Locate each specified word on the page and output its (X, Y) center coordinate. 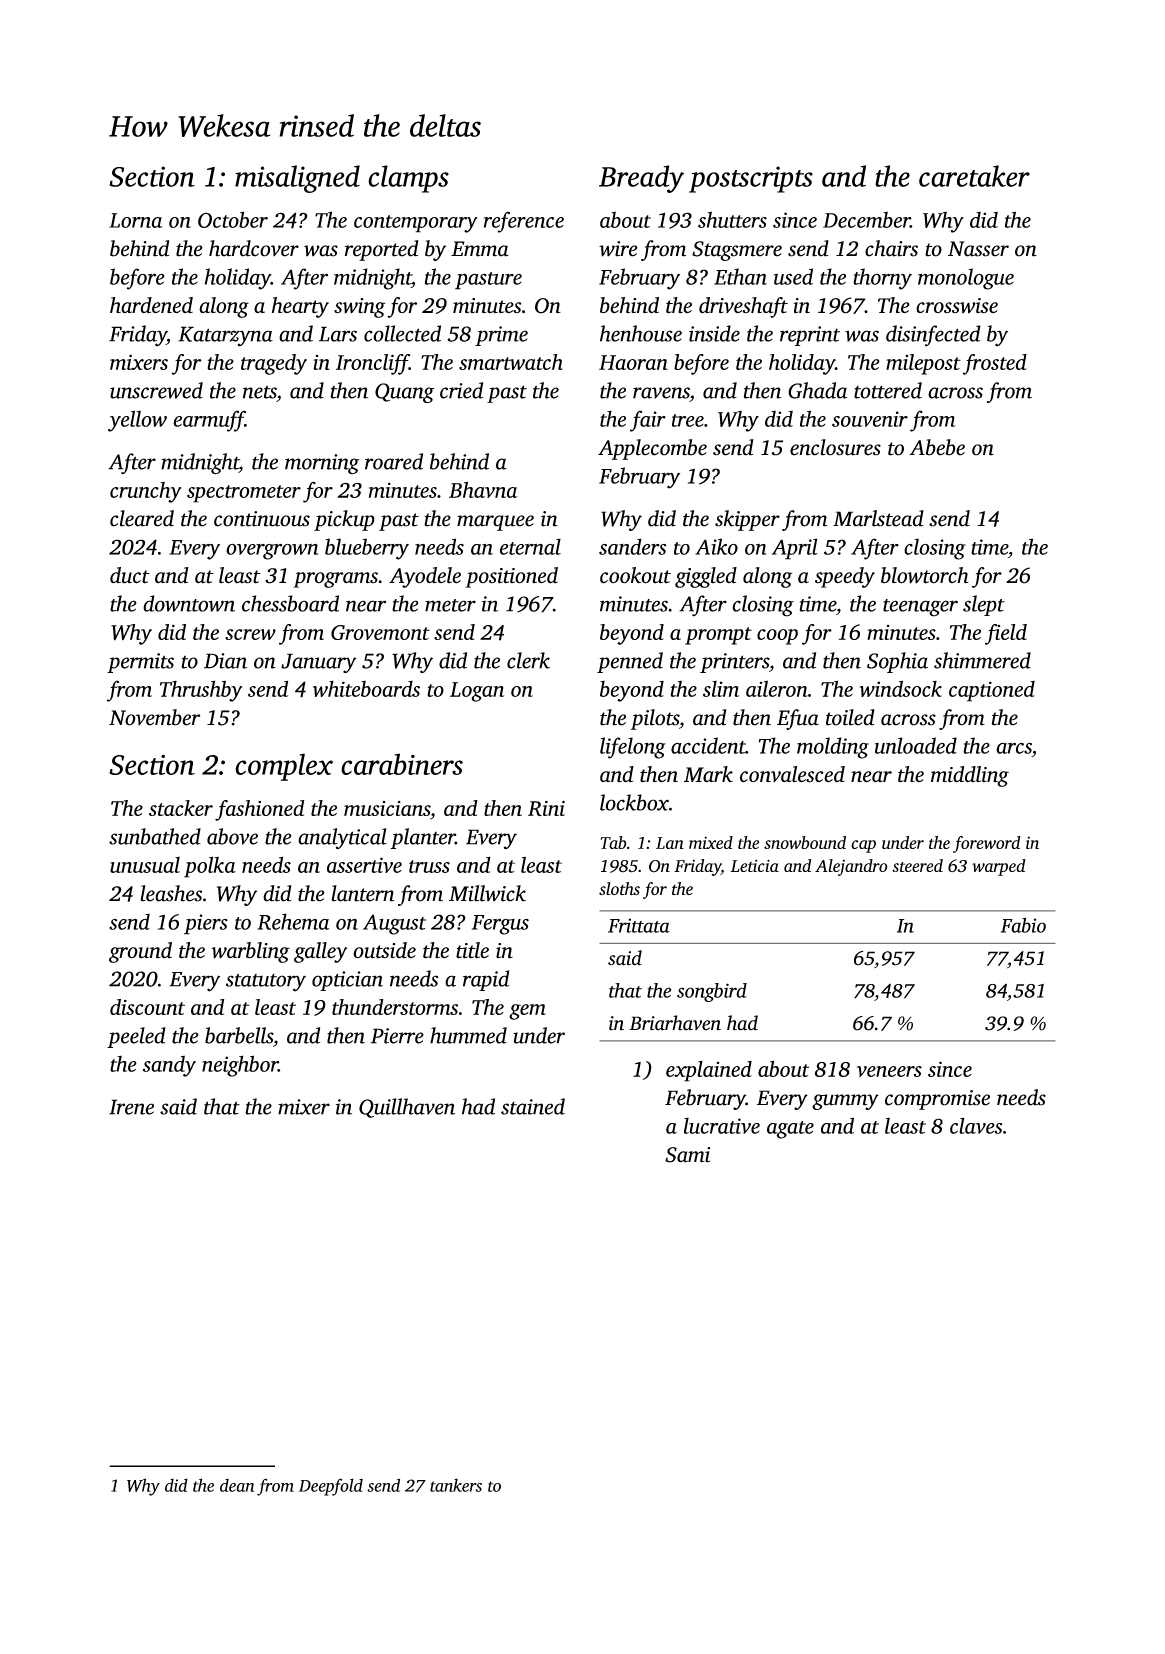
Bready (641, 179)
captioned (992, 691)
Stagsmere (737, 251)
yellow (137, 421)
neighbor (240, 1066)
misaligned (297, 179)
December (866, 220)
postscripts (751, 179)
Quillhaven (407, 1108)
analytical (342, 838)
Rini (546, 808)
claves (976, 1125)
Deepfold (331, 1487)
